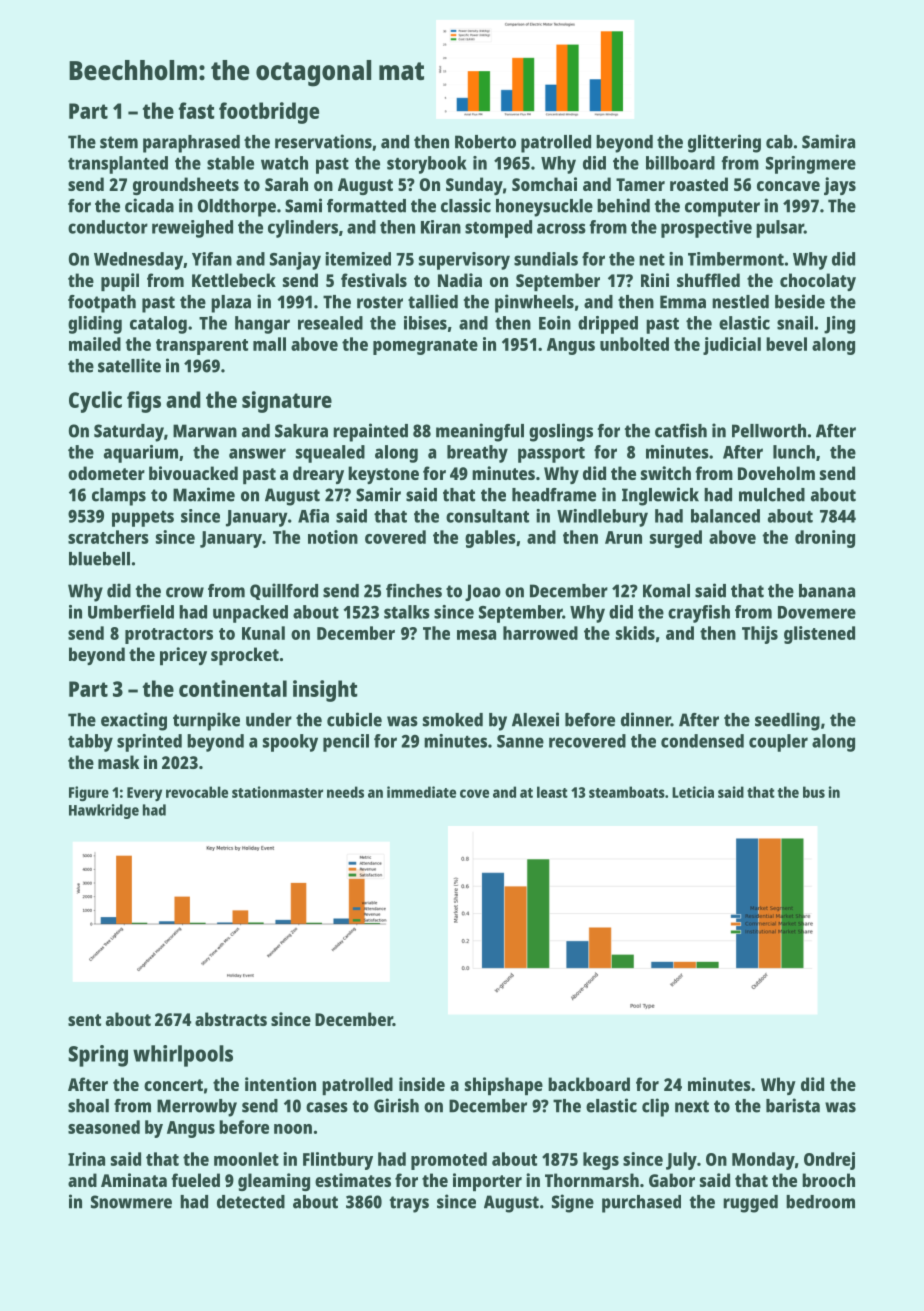 This screenshot has width=924, height=1311. Describe the element at coordinates (552, 792) in the screenshot. I see `least` at that location.
